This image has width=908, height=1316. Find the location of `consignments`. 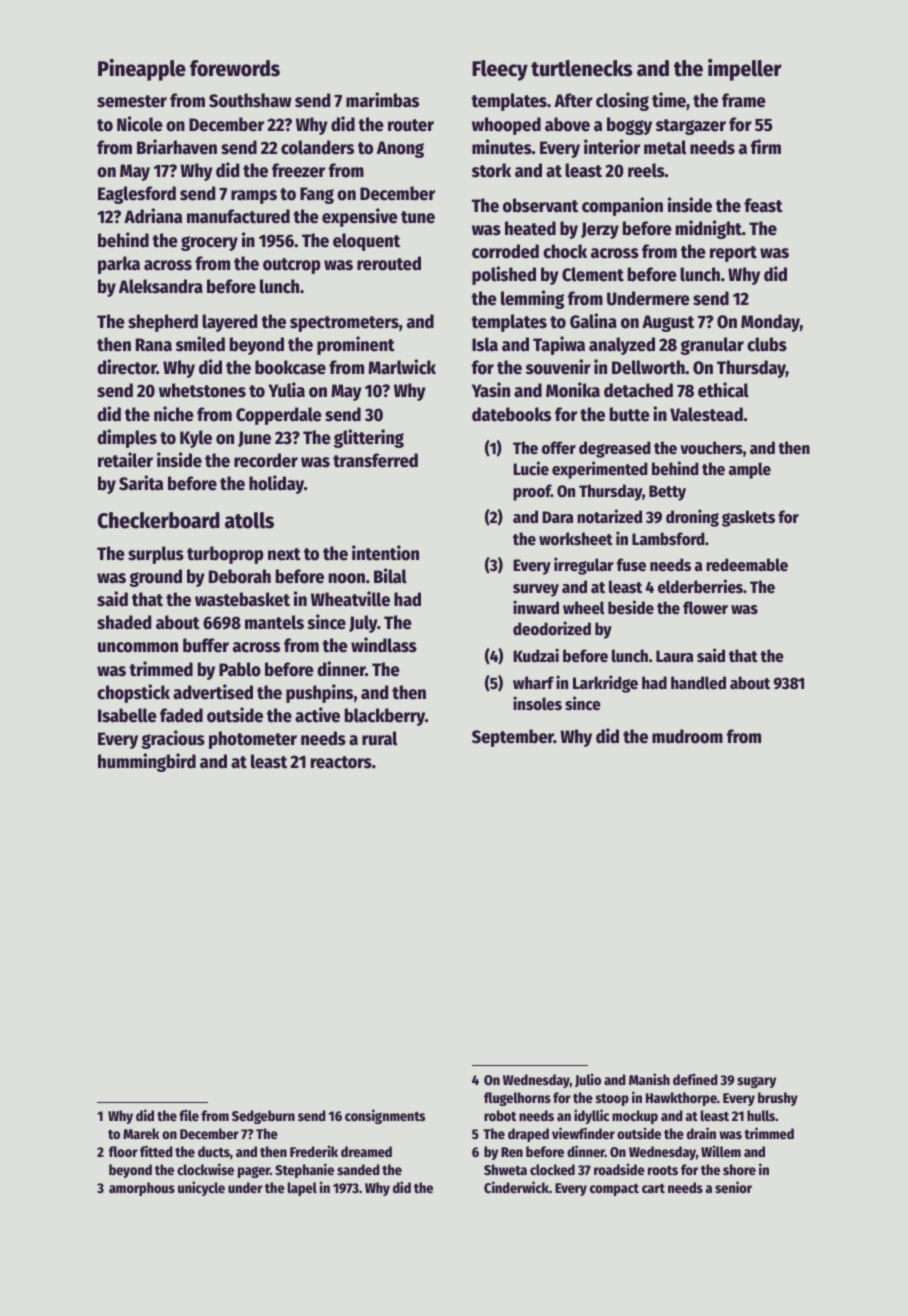

consignments is located at coordinates (385, 1116).
